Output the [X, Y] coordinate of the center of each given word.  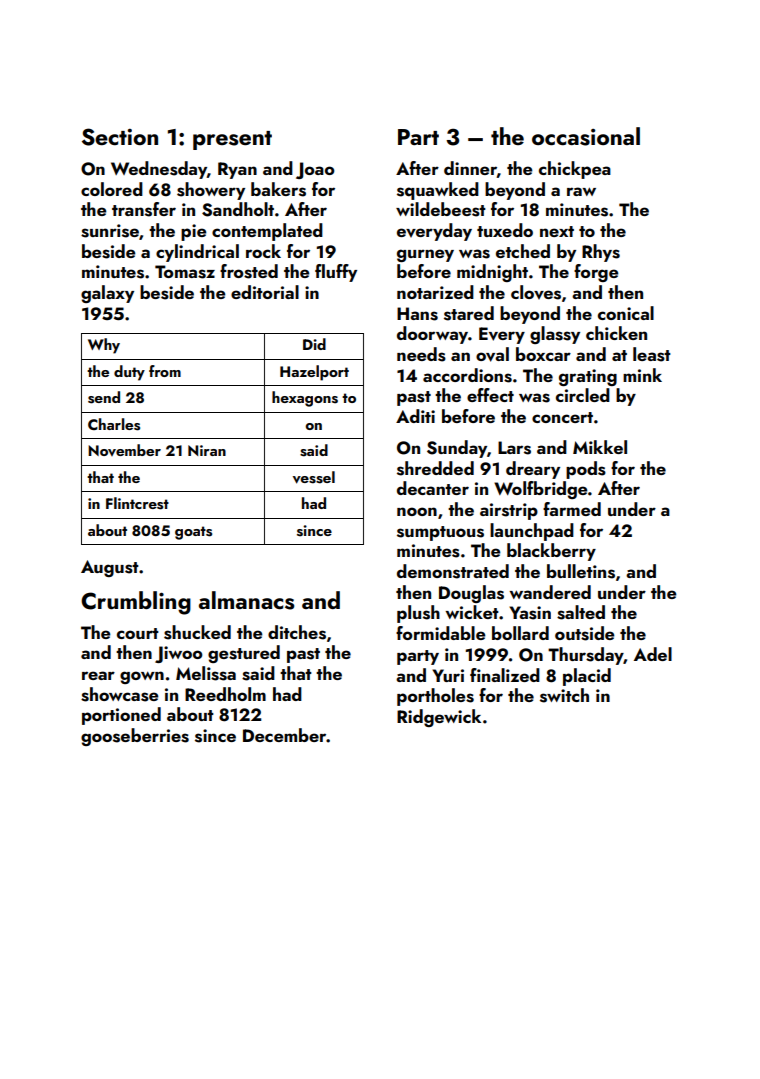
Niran [207, 450]
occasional [586, 136]
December [285, 735]
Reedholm [225, 694]
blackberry [551, 552]
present [232, 140]
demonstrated [453, 571]
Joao [315, 170]
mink [642, 375]
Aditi [415, 416]
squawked [438, 191]
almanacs [246, 600]
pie [194, 232]
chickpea [575, 170]
